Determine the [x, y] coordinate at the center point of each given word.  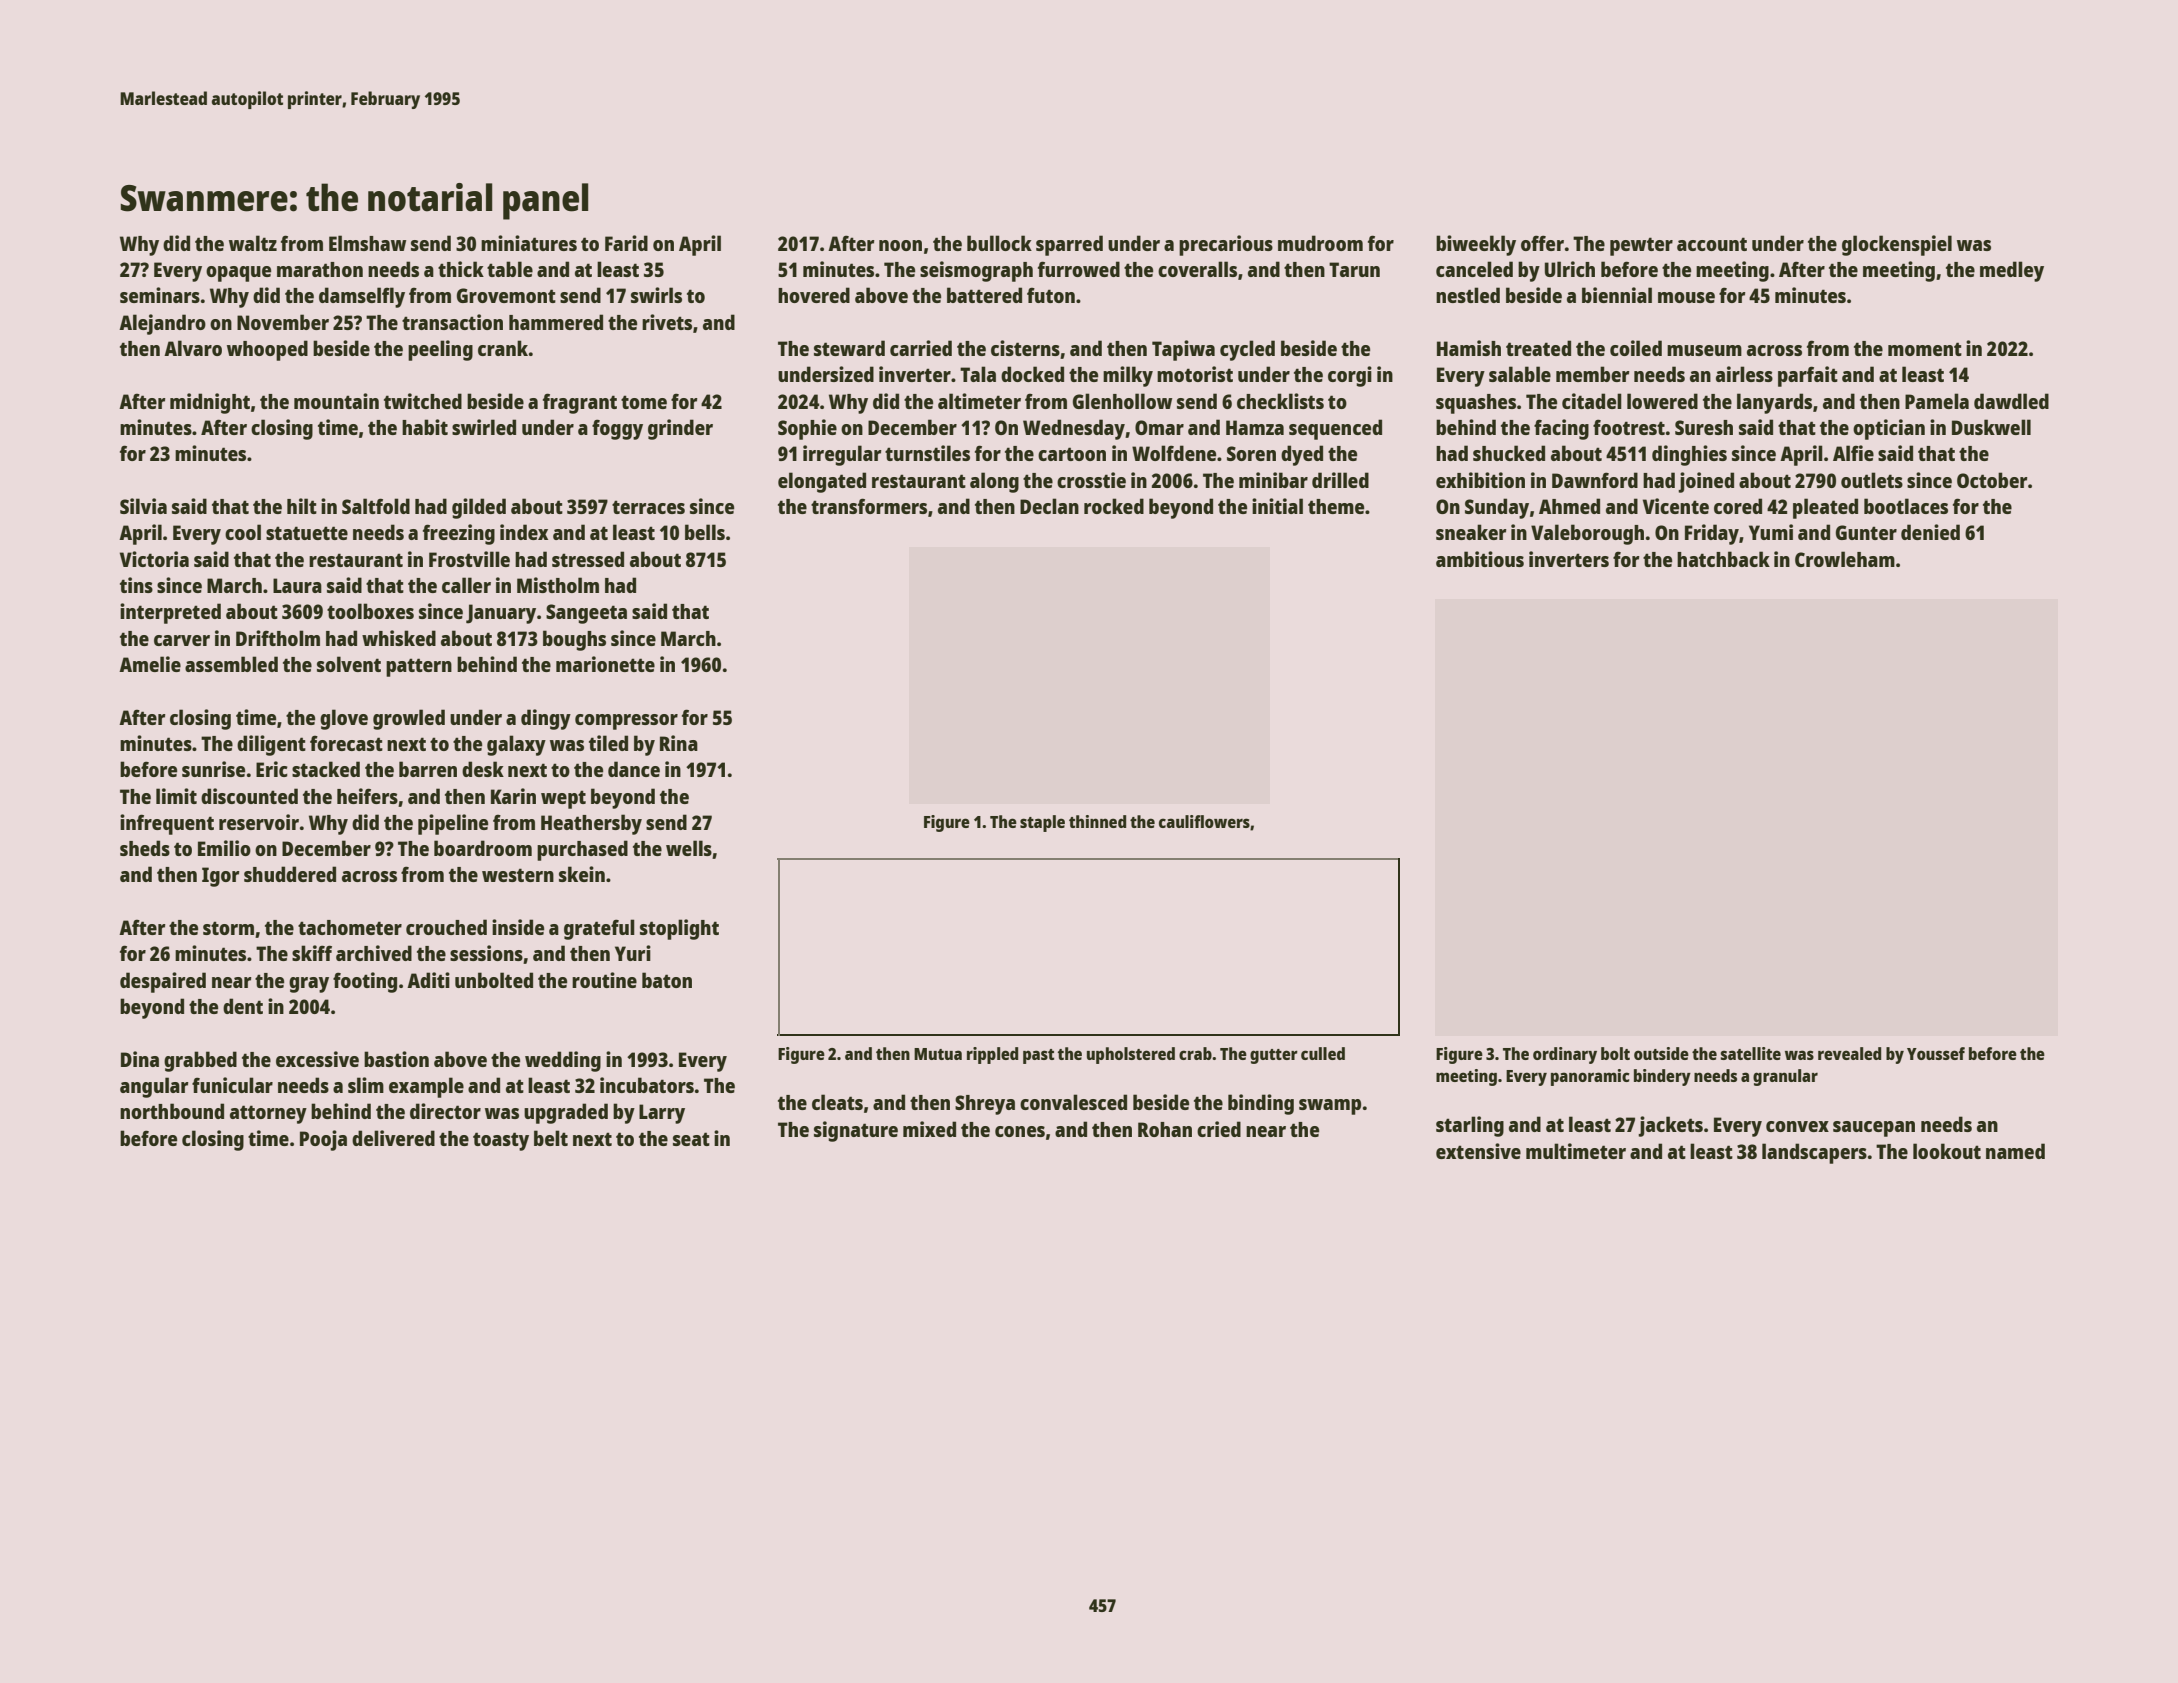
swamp [1330, 1107]
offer [1542, 243]
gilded [479, 508]
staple [1042, 823]
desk [483, 769]
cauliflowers [1204, 821]
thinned [1097, 821]
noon [900, 245]
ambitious [1480, 559]
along [994, 482]
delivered [393, 1138]
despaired [163, 982]
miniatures [529, 243]
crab [1195, 1053]
